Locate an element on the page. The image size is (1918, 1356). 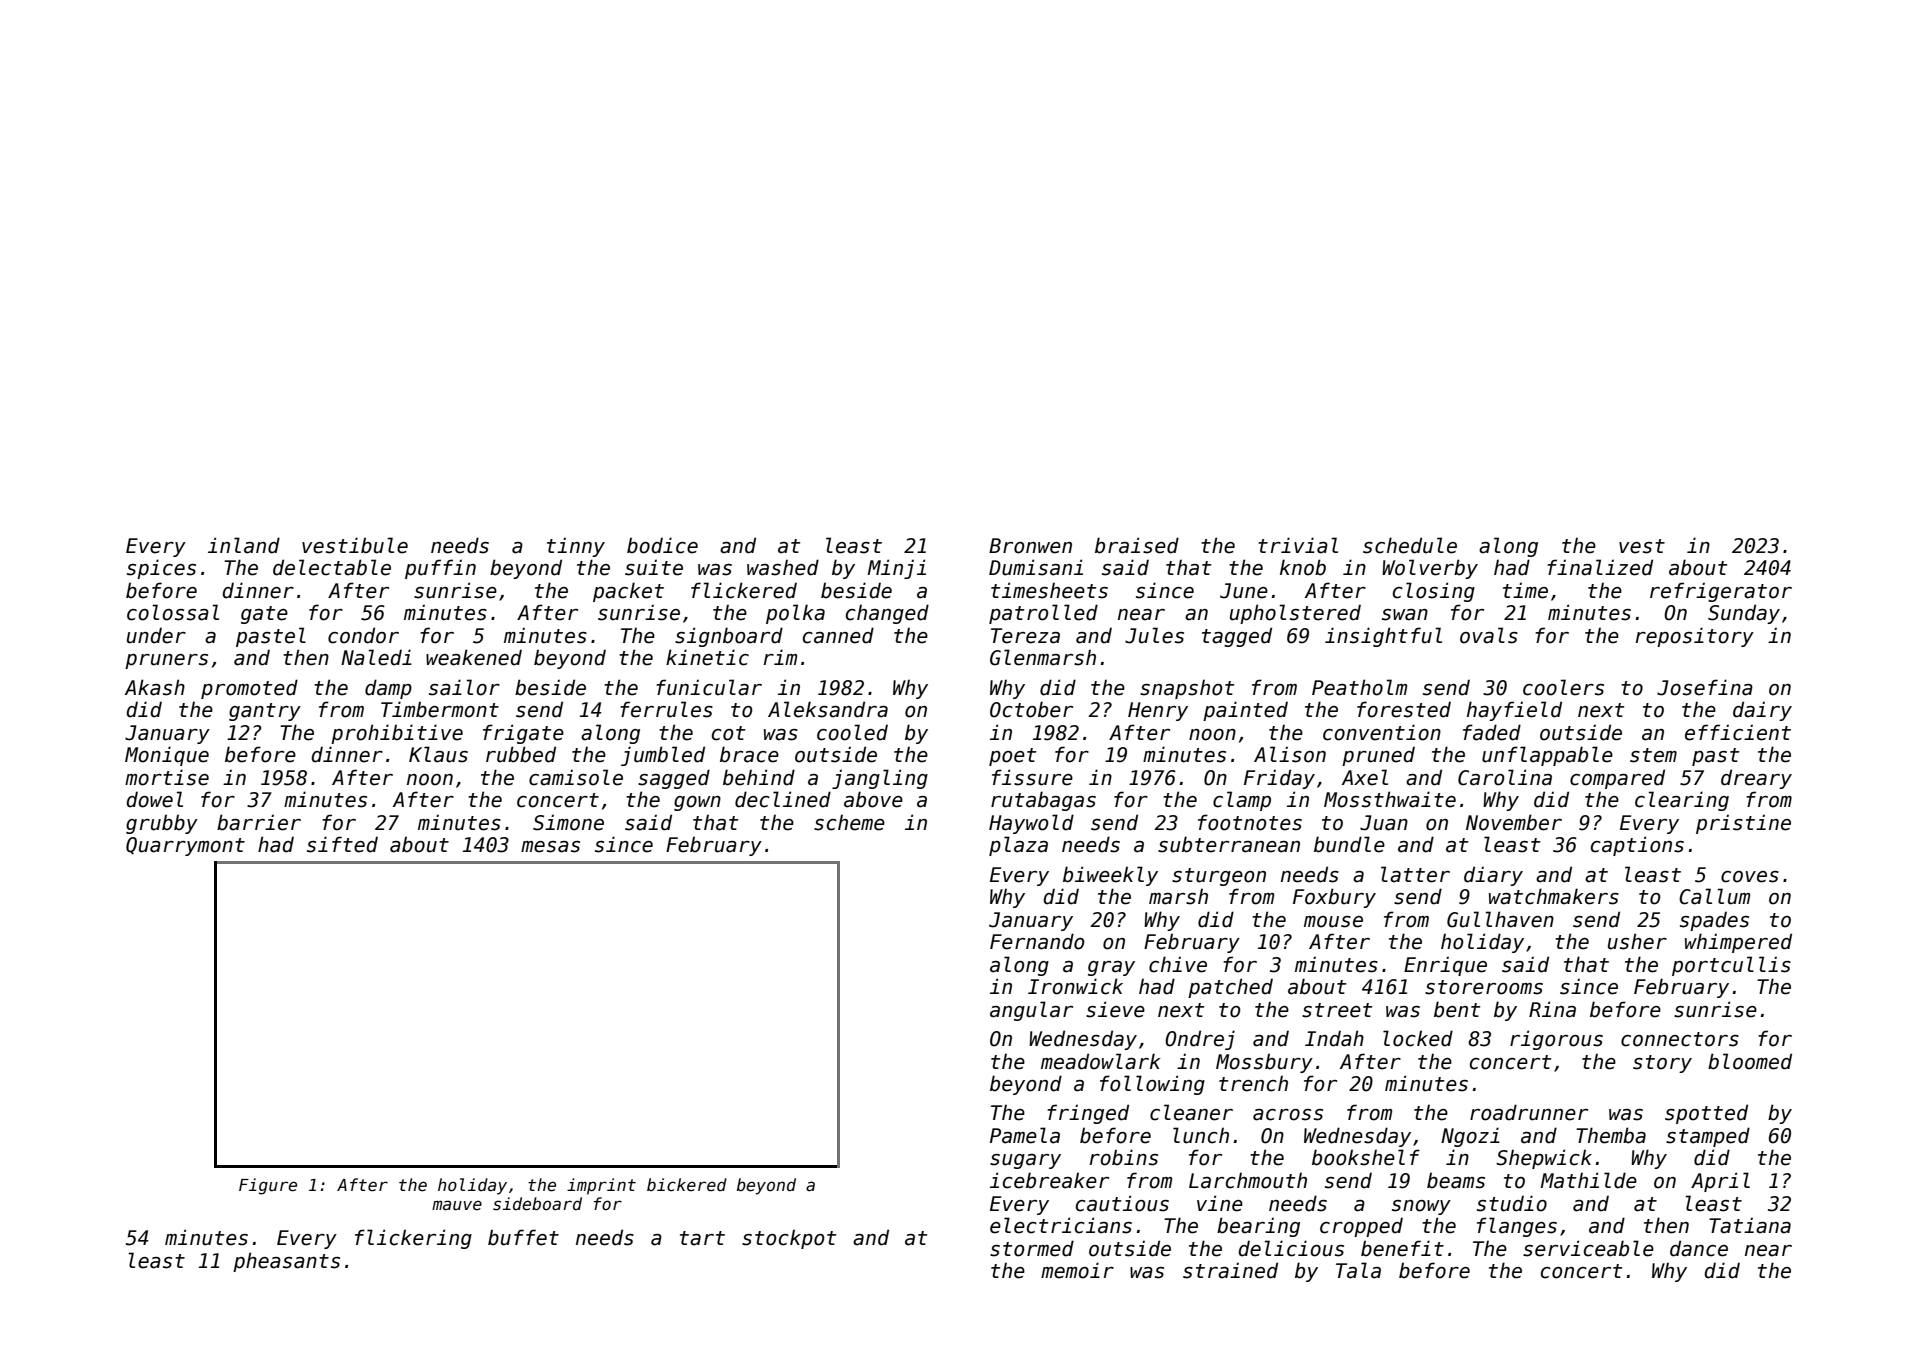
connectors is located at coordinates (1680, 1039).
